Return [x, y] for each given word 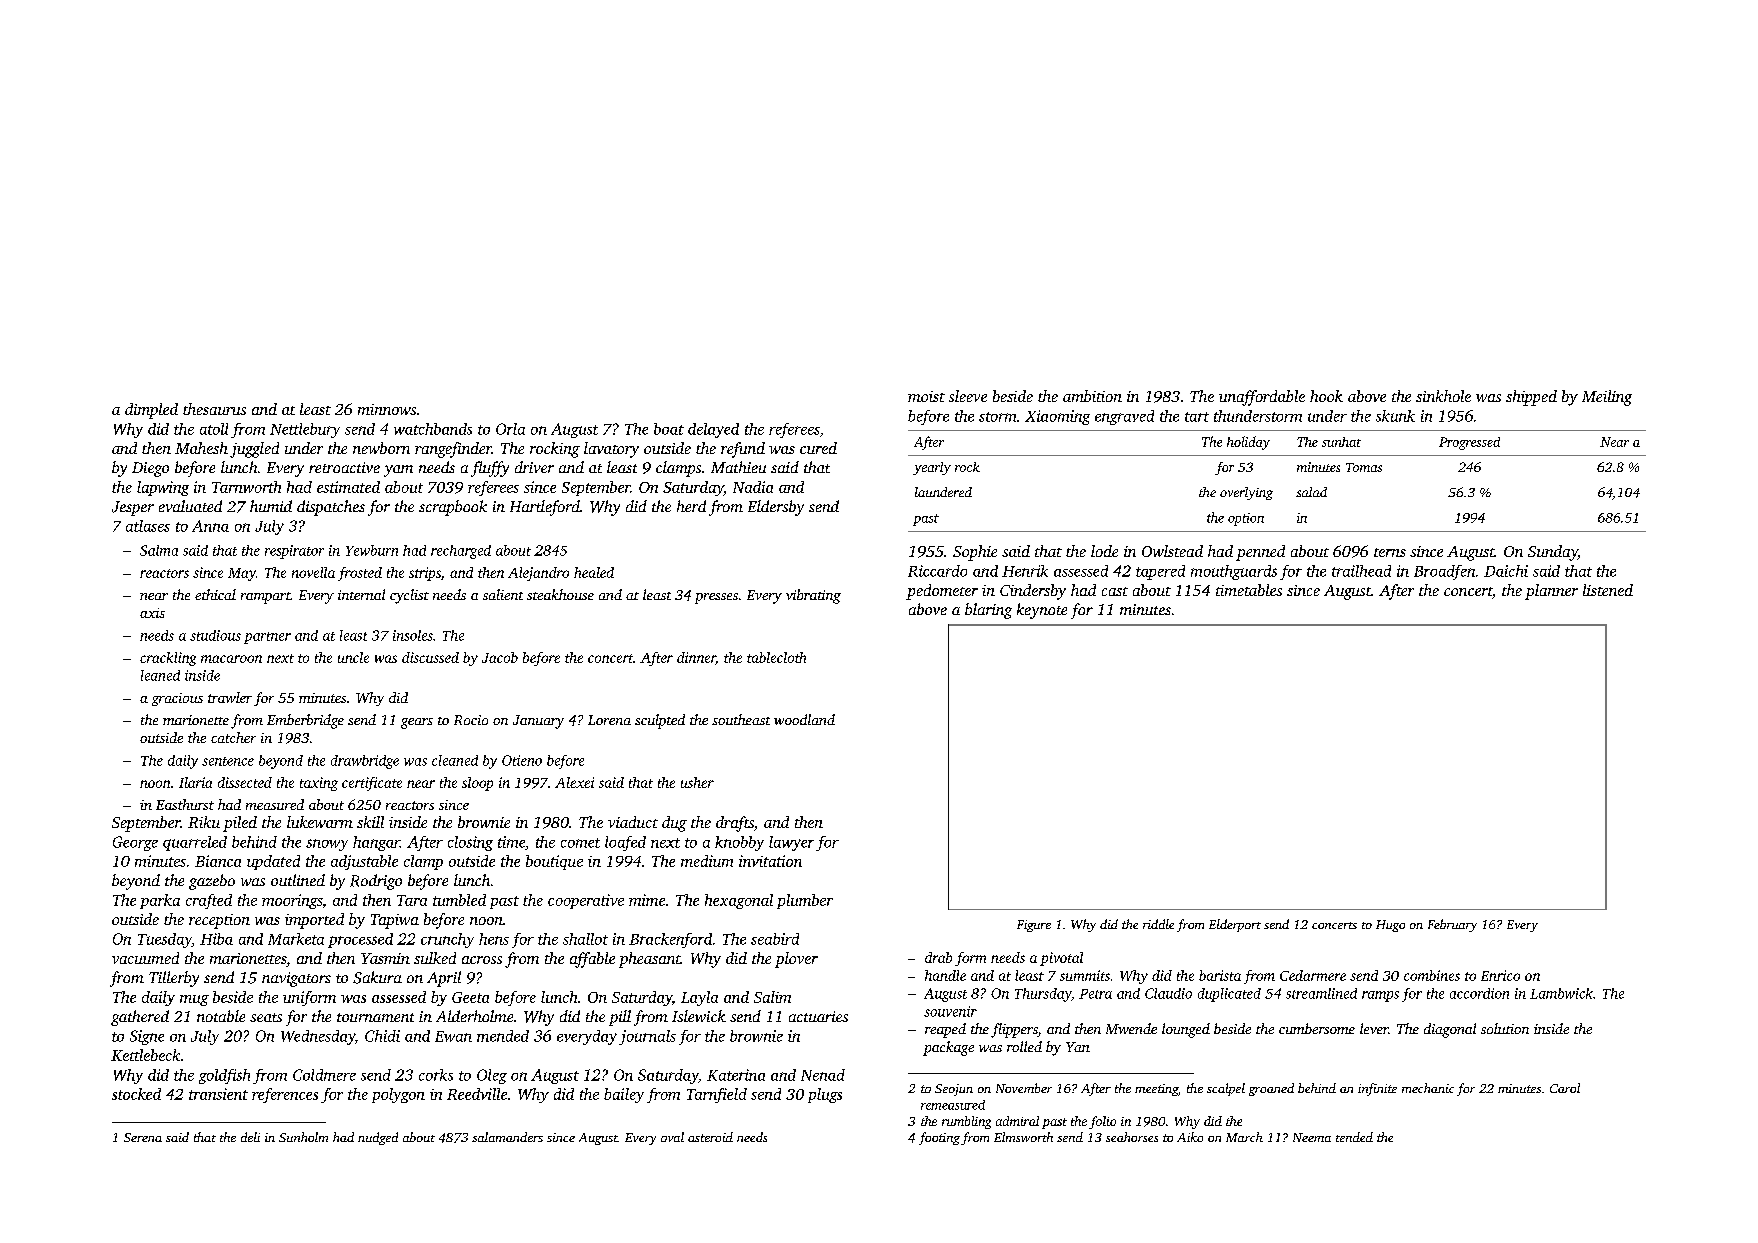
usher [697, 782]
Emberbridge [305, 721]
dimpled [151, 411]
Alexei [574, 782]
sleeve [968, 396]
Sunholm [303, 1137]
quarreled [195, 843]
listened [1608, 590]
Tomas [1364, 467]
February [1452, 925]
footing [939, 1138]
